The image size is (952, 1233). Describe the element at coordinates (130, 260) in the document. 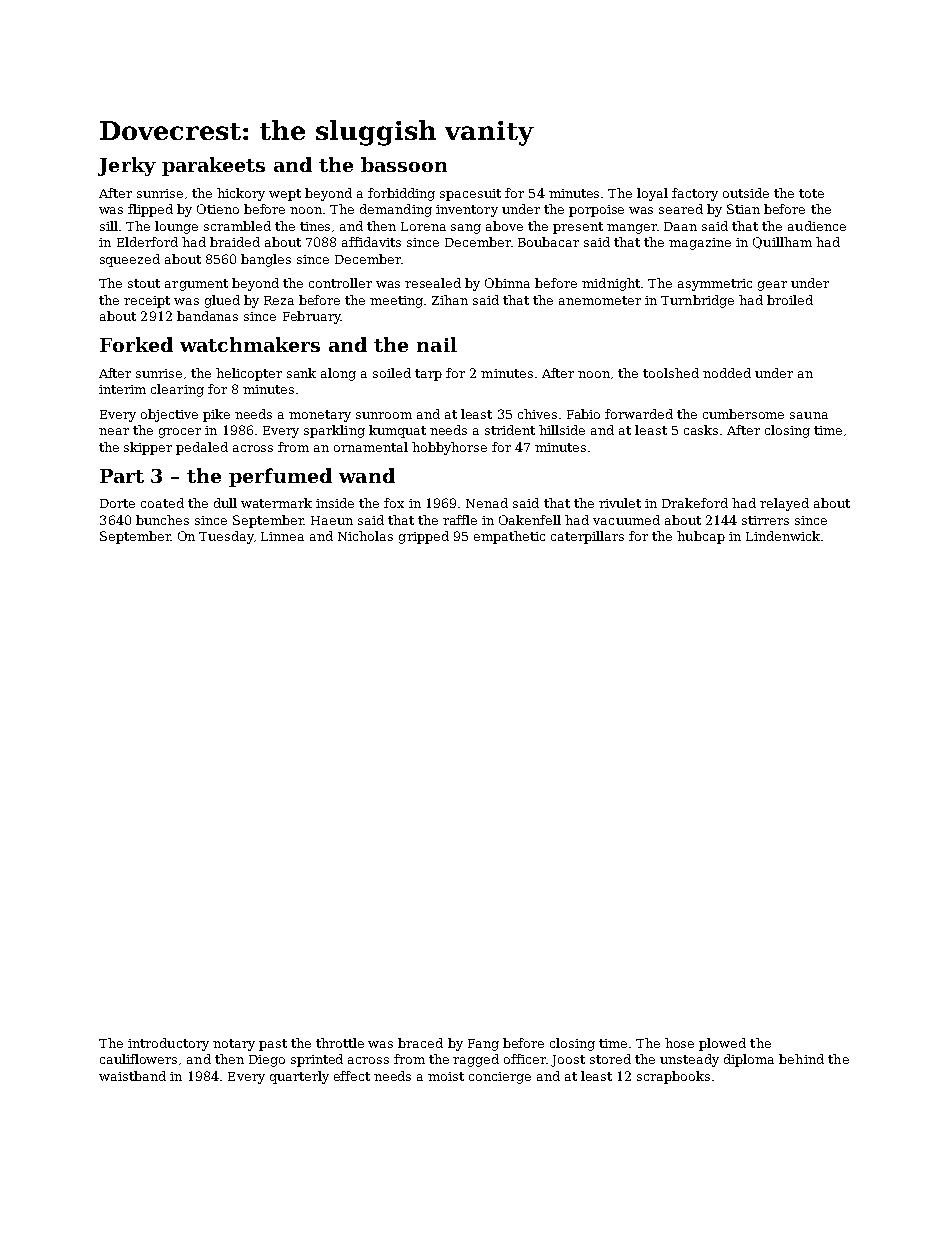

I see `squeezed` at that location.
